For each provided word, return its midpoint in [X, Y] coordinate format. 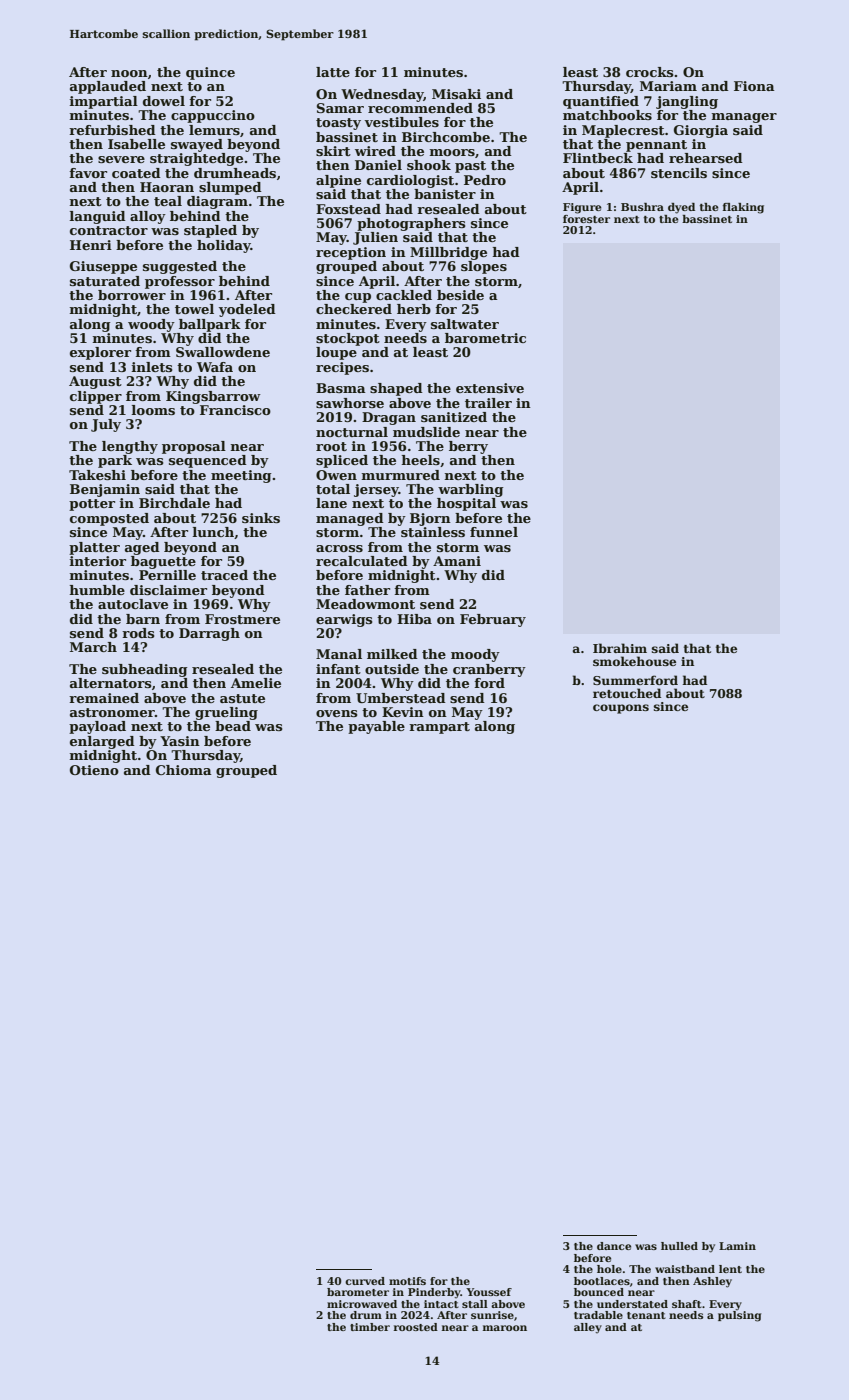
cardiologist [410, 181]
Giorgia [701, 131]
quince [210, 73]
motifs [407, 1281]
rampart [439, 728]
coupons [621, 709]
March [93, 647]
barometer [358, 1292]
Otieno [94, 770]
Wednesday [382, 95]
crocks [649, 72]
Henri [91, 245]
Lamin [737, 1246]
